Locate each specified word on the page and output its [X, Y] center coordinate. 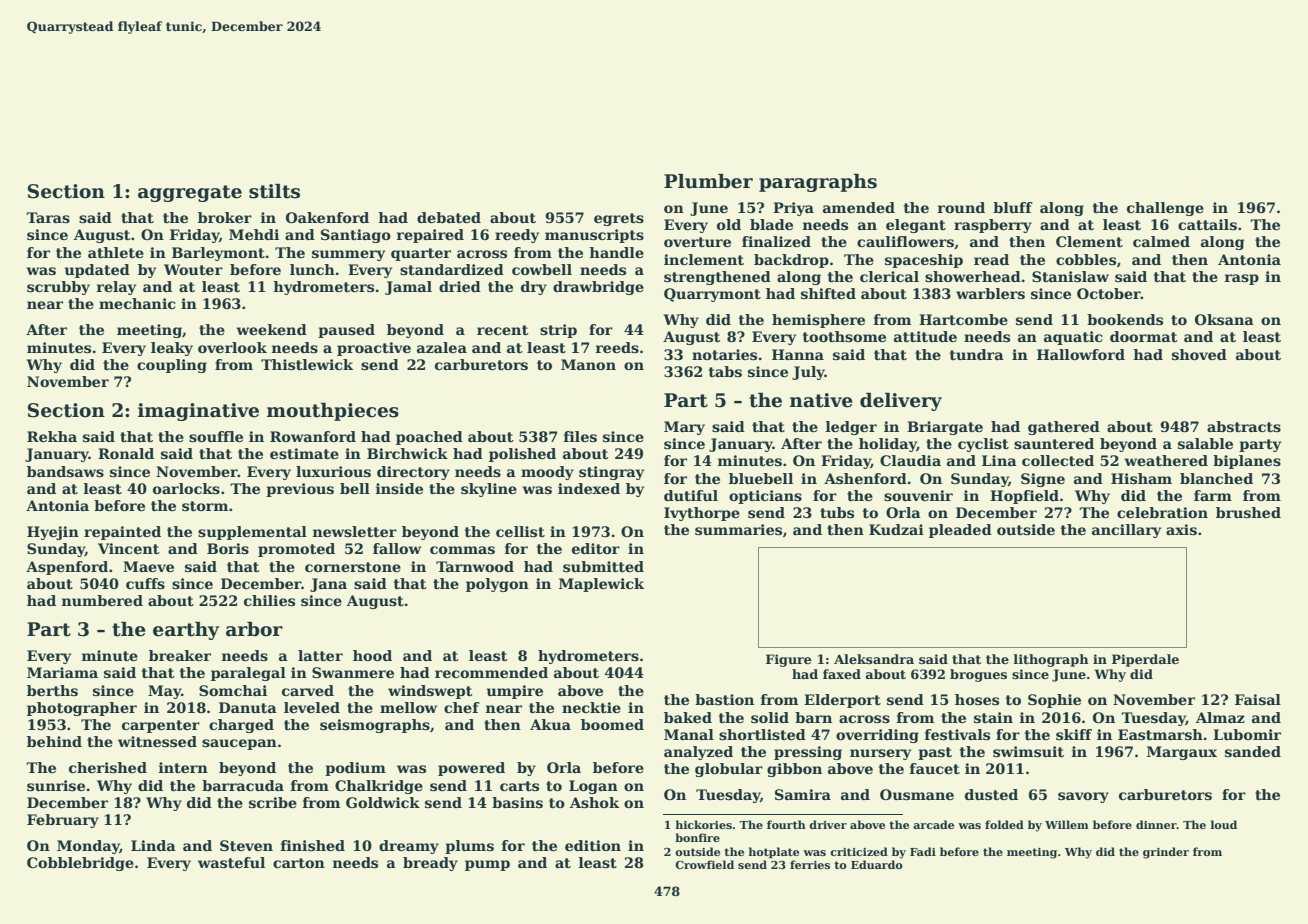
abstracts [1244, 426]
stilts [274, 191]
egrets [619, 219]
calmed [1161, 241]
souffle [216, 436]
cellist [520, 531]
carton [299, 863]
